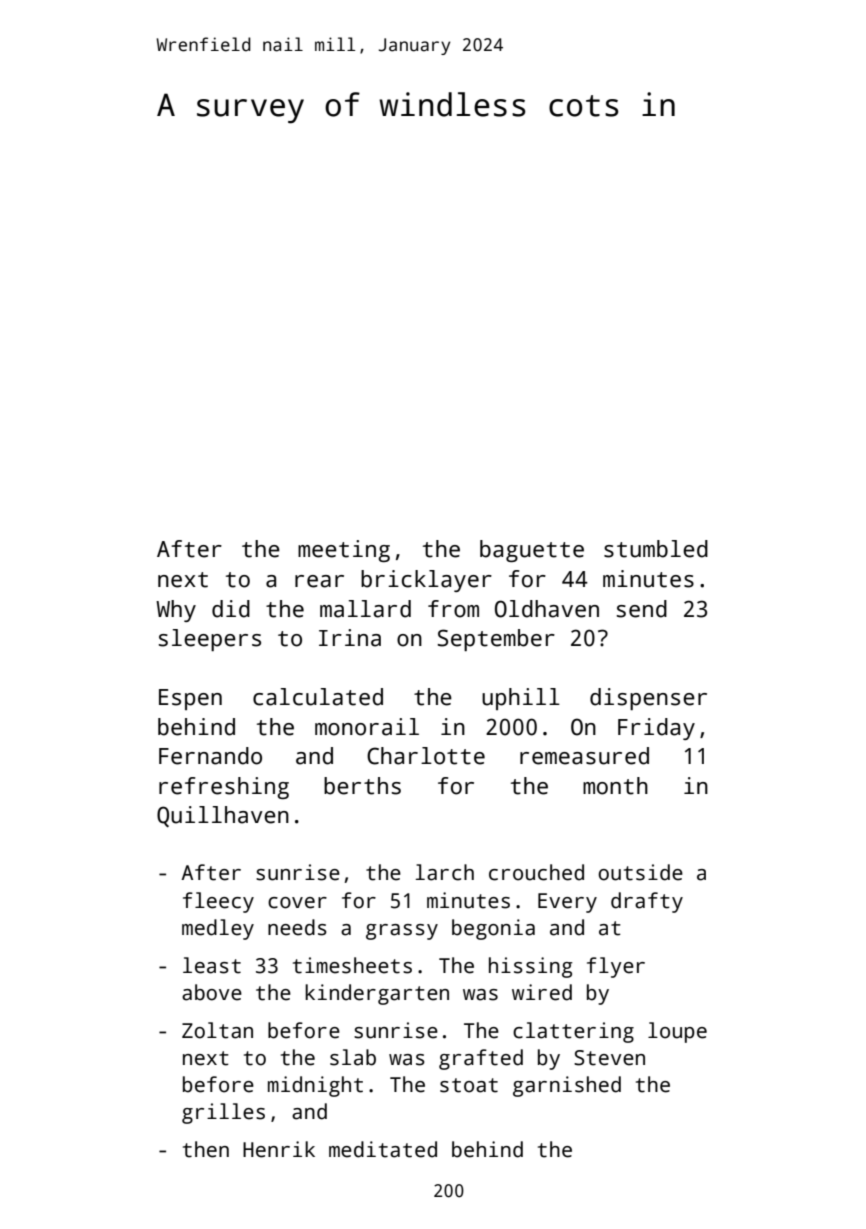  What do you see at coordinates (453, 609) in the document?
I see `from` at bounding box center [453, 609].
